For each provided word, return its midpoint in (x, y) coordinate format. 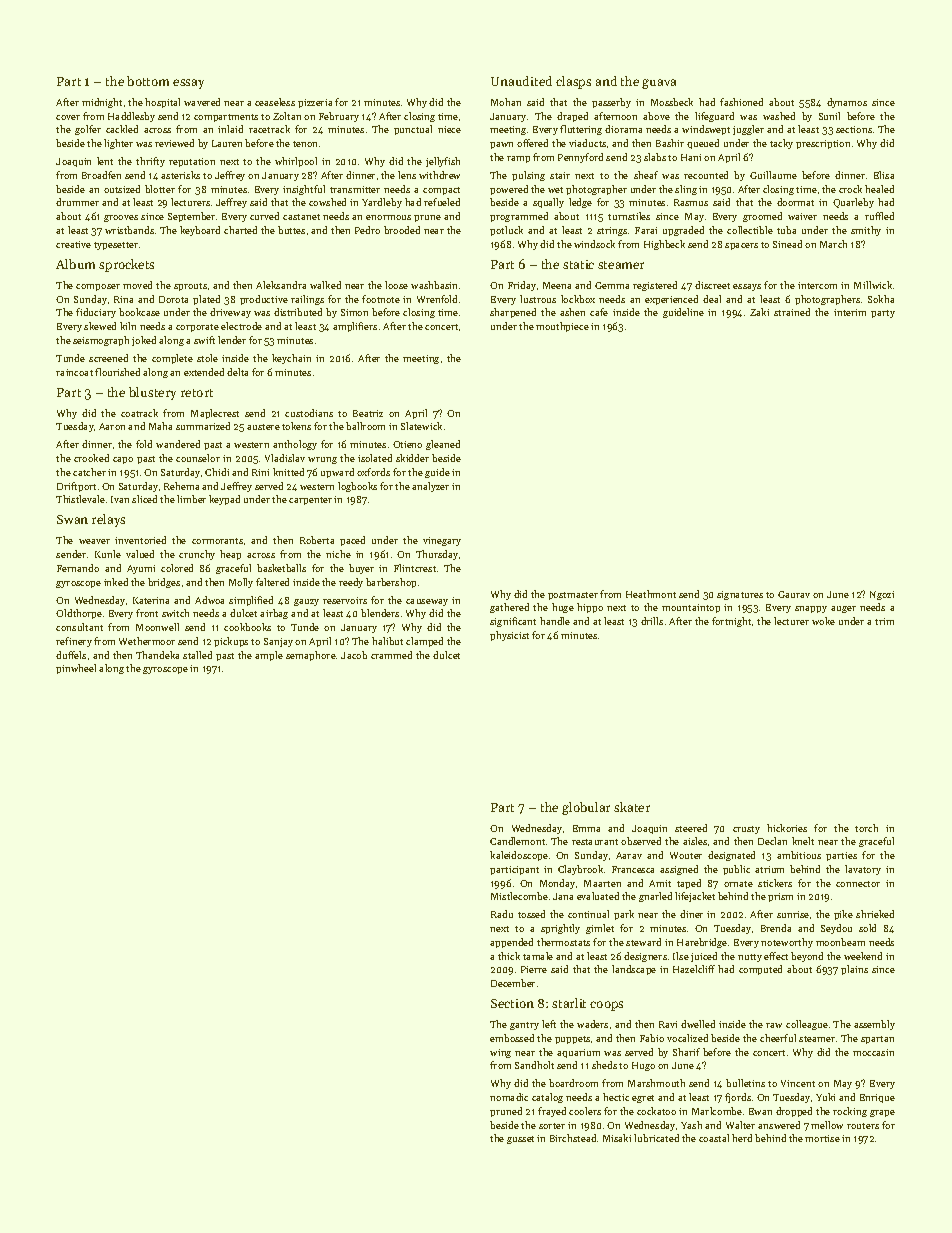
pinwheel (76, 669)
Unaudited (521, 81)
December (513, 983)
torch (866, 828)
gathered (509, 608)
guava (659, 84)
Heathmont (651, 594)
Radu (502, 914)
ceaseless (275, 102)
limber (191, 499)
